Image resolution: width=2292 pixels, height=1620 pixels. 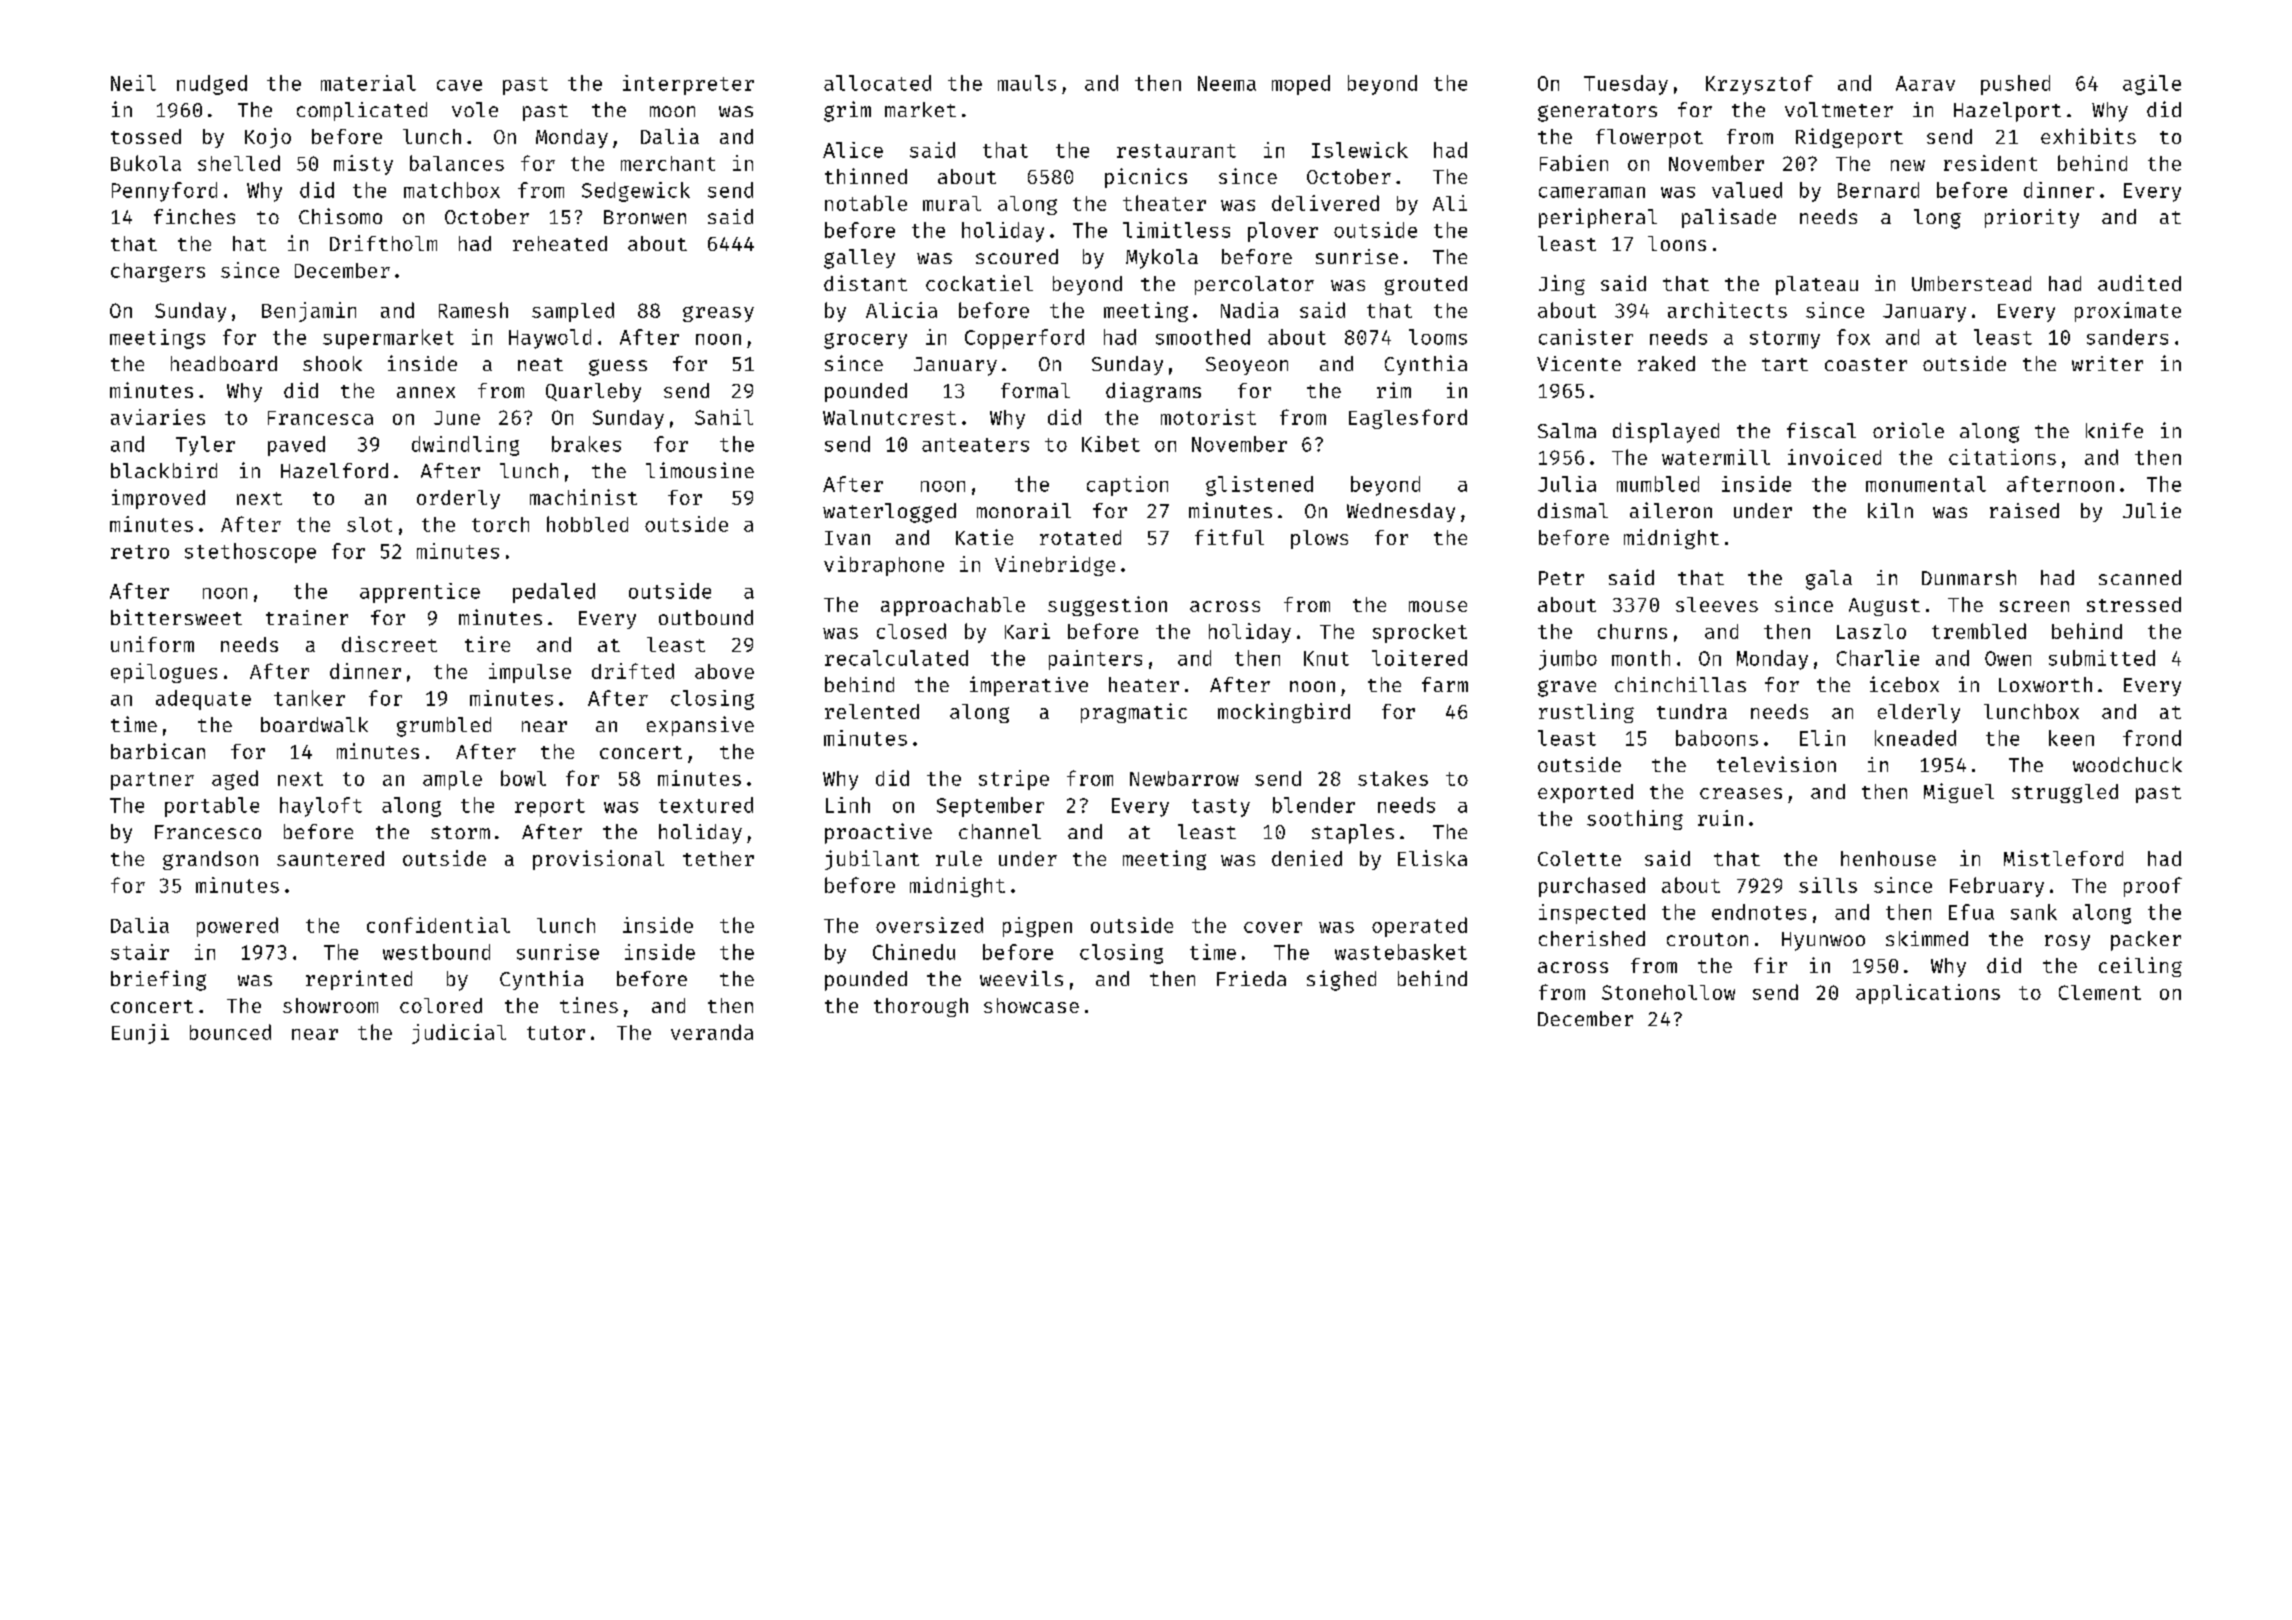 What do you see at coordinates (441, 1005) in the image?
I see `colored` at bounding box center [441, 1005].
